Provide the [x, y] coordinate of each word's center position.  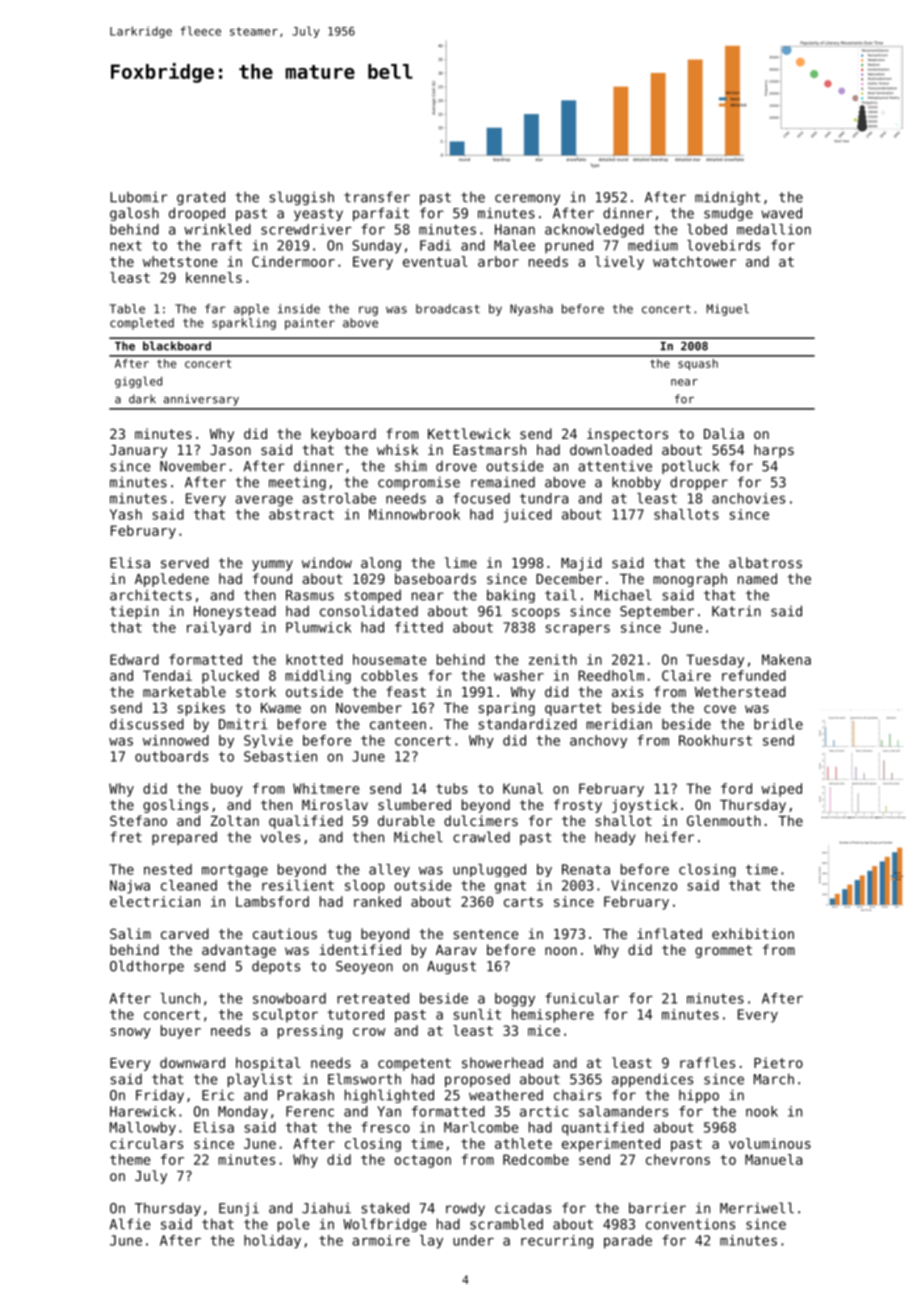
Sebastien [280, 756]
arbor [498, 261]
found [272, 578]
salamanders [623, 1111]
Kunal [523, 788]
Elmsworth [364, 1079]
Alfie [129, 1224]
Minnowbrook [414, 514]
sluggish [301, 198]
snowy [131, 1033]
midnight [727, 198]
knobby [636, 483]
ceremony [527, 199]
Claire [686, 675]
